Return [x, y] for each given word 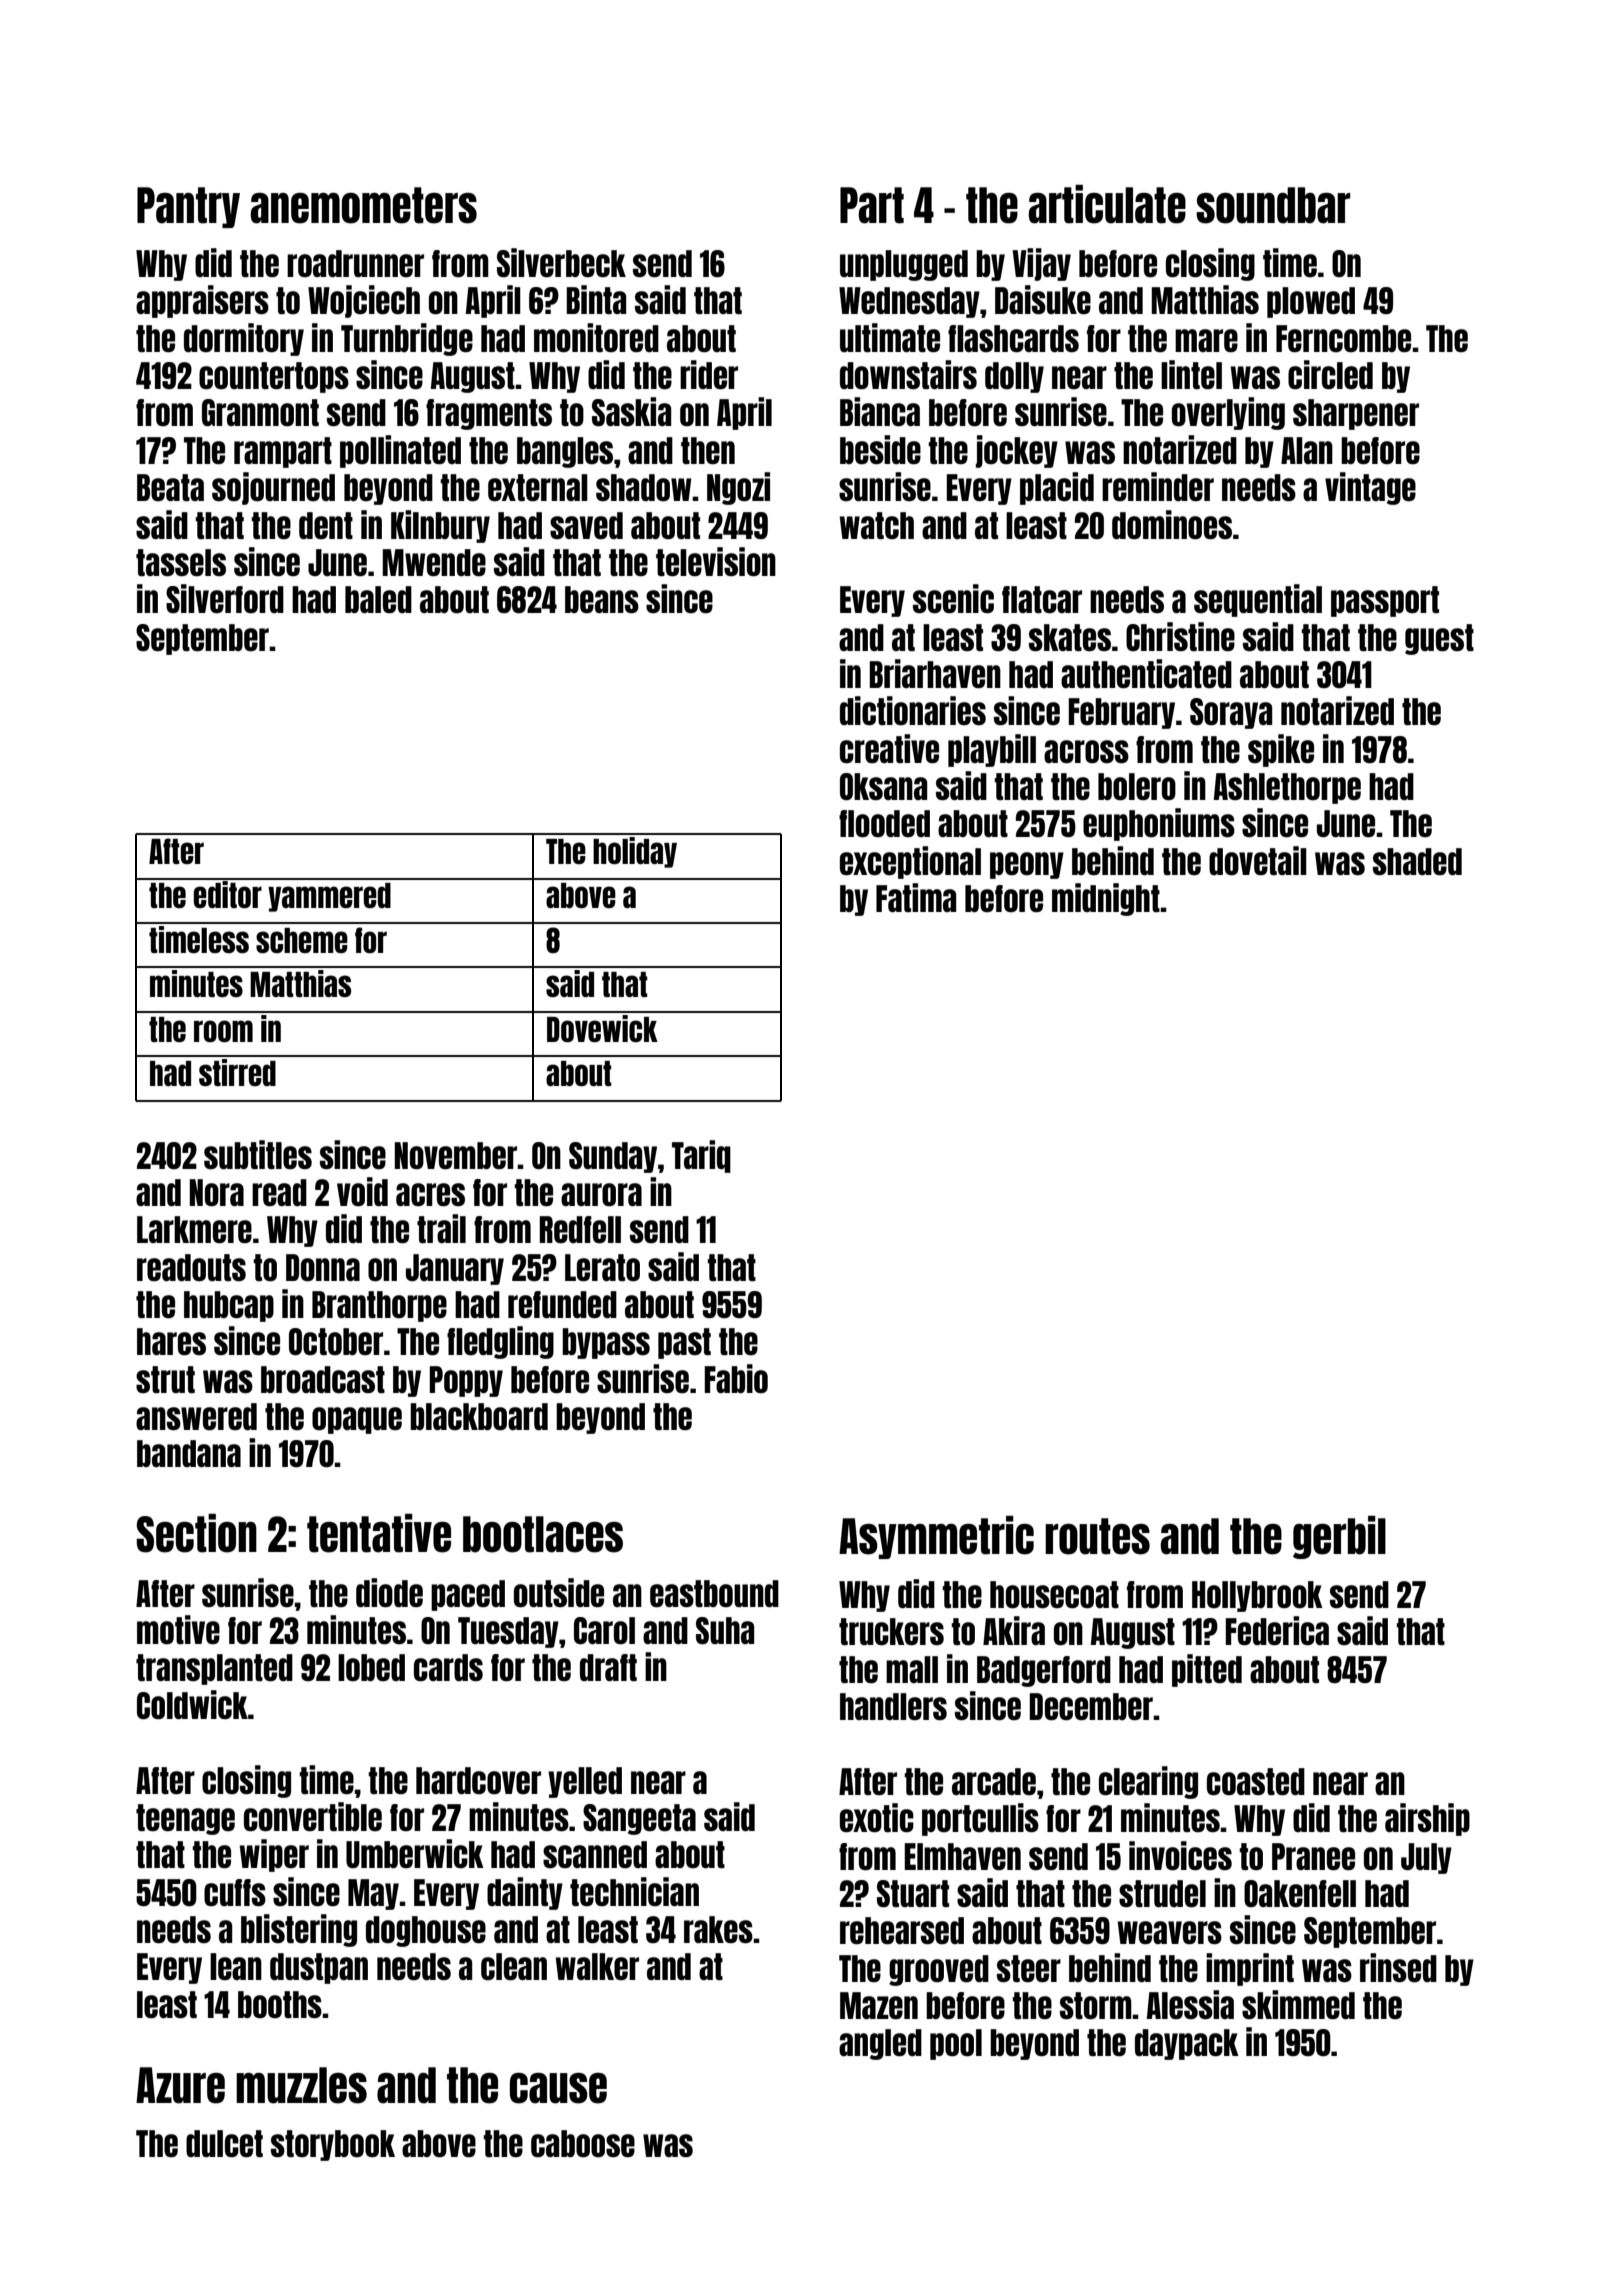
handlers [893, 1706]
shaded [1417, 861]
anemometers [363, 205]
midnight [1106, 899]
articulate [1107, 204]
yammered [329, 897]
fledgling [500, 1342]
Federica [1277, 1631]
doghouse [426, 1931]
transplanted [214, 1669]
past [684, 1343]
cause [558, 2088]
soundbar [1273, 205]
